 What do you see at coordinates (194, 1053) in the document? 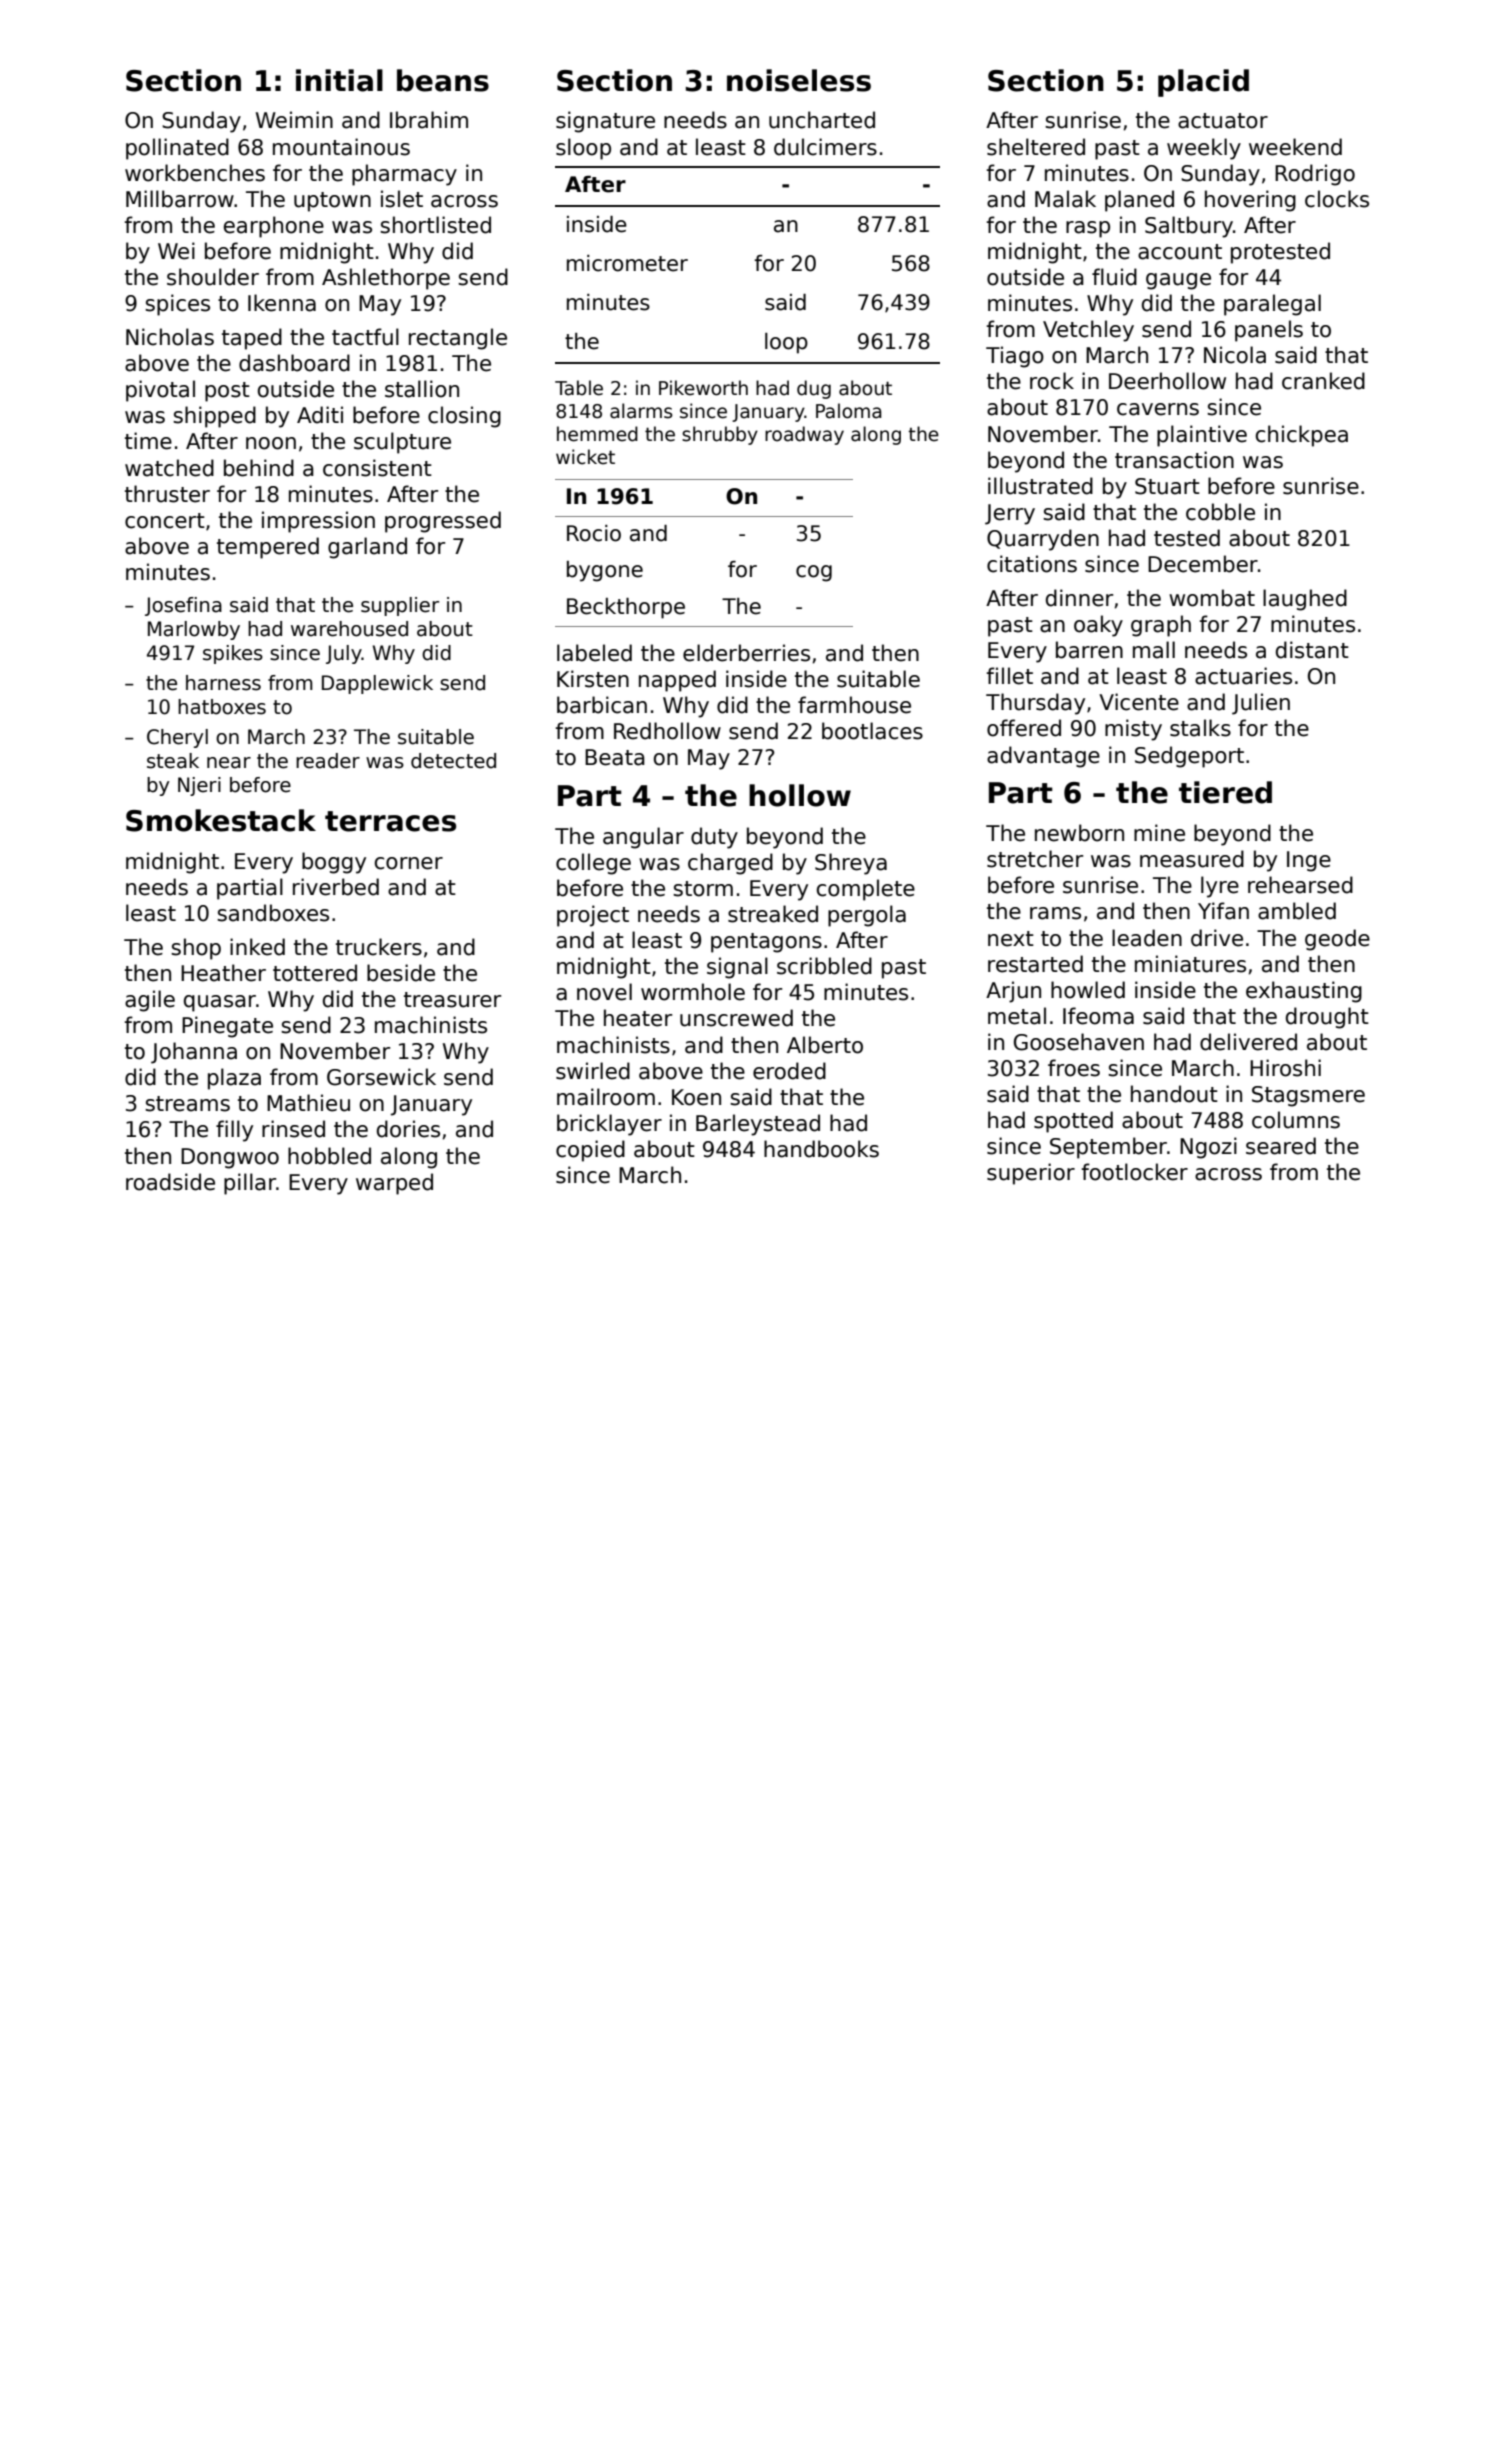
I see `Johanna` at bounding box center [194, 1053].
